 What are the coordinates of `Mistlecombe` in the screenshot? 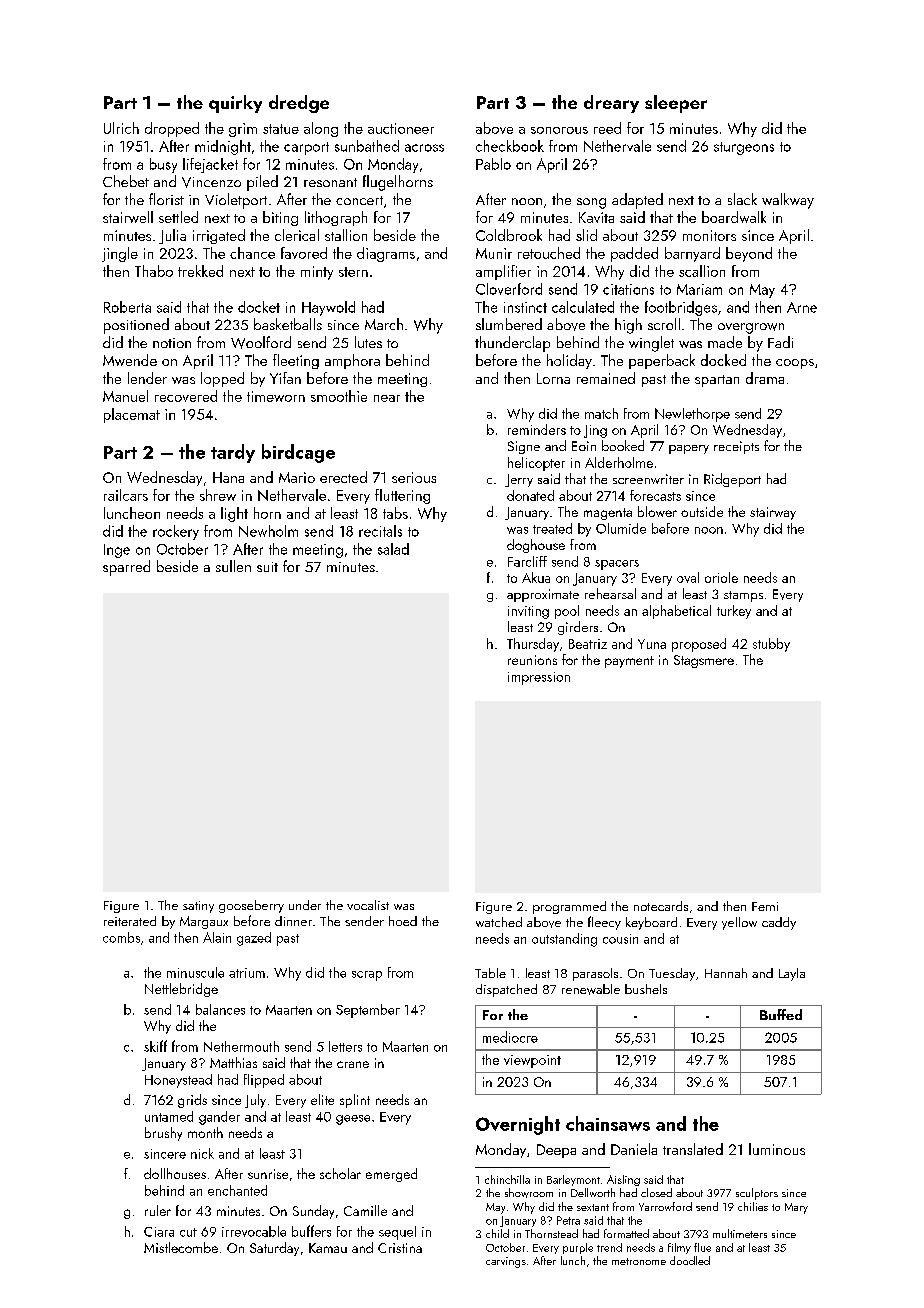 It's located at (181, 1247).
